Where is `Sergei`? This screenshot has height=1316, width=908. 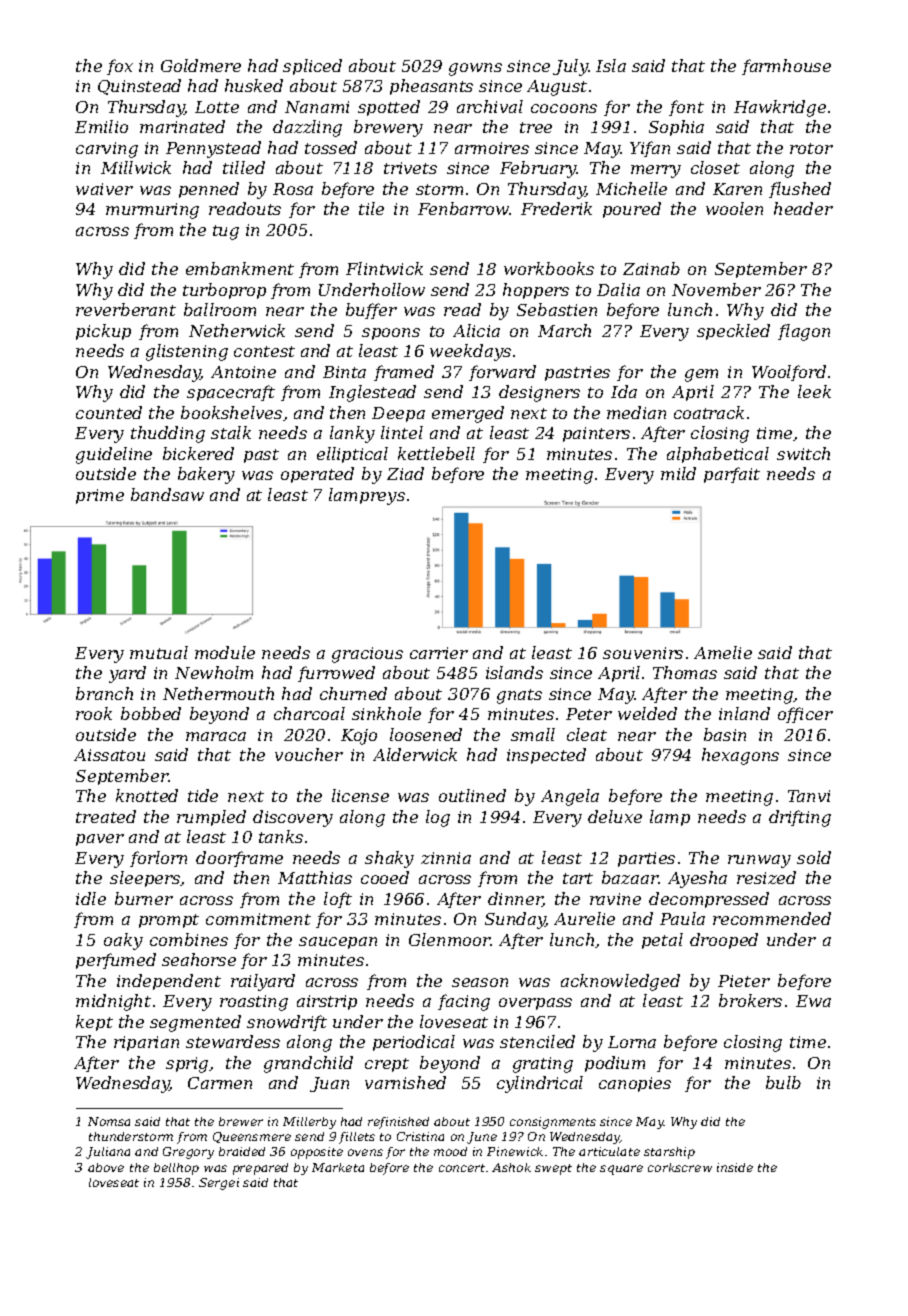 Sergei is located at coordinates (219, 1184).
